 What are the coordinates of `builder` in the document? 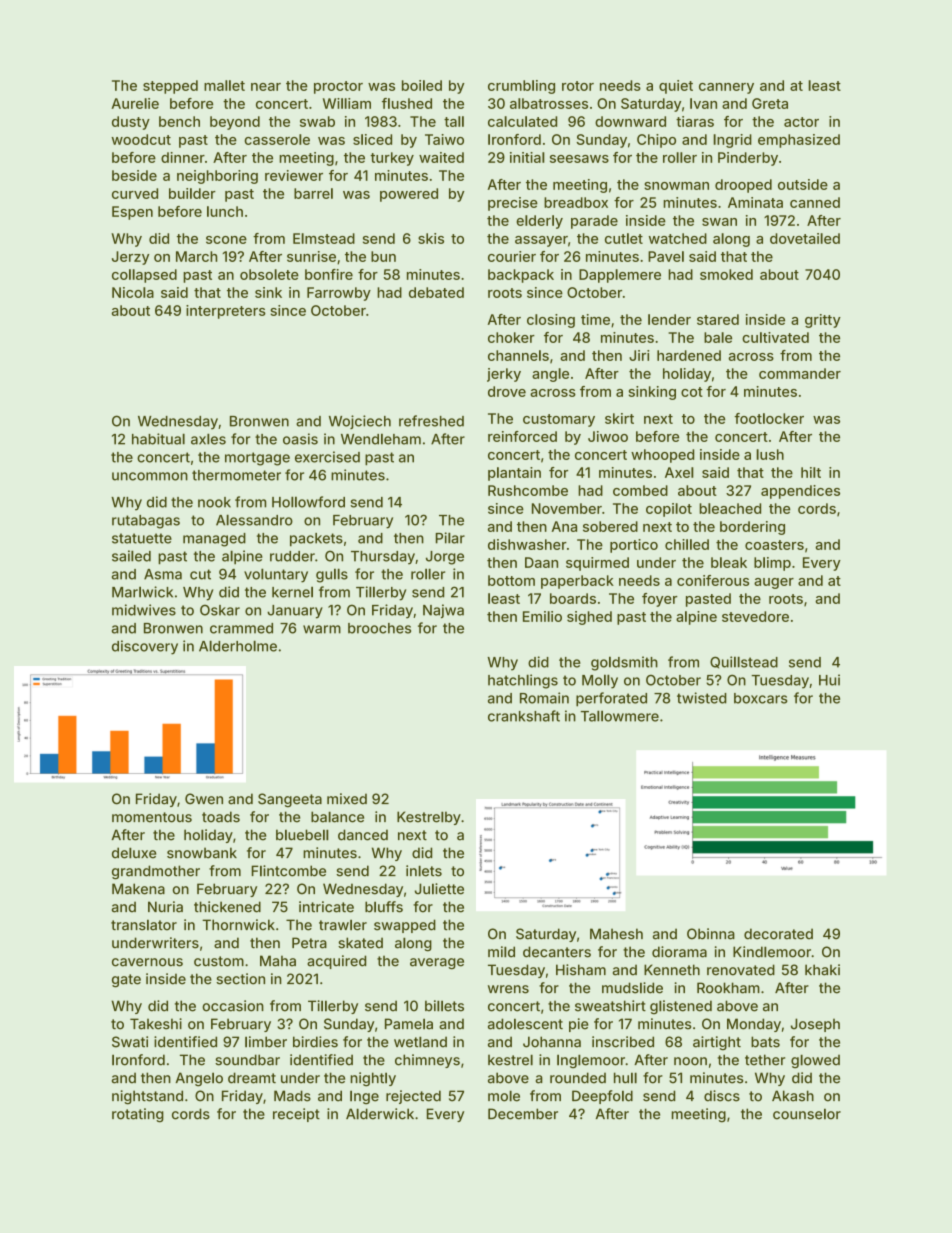 It's located at (192, 193).
